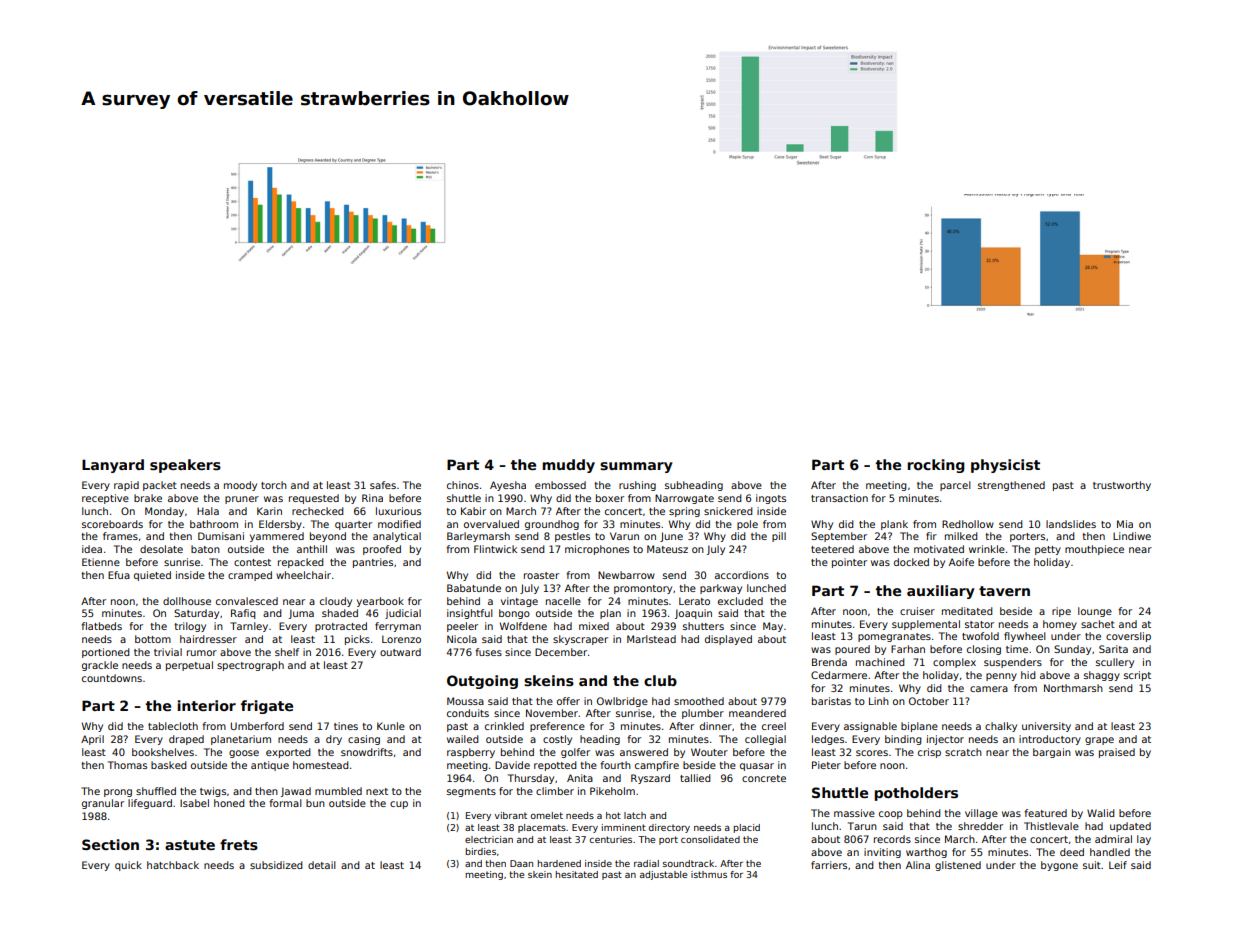 This document has height=952, width=1233. Describe the element at coordinates (1125, 524) in the document. I see `Mia` at that location.
